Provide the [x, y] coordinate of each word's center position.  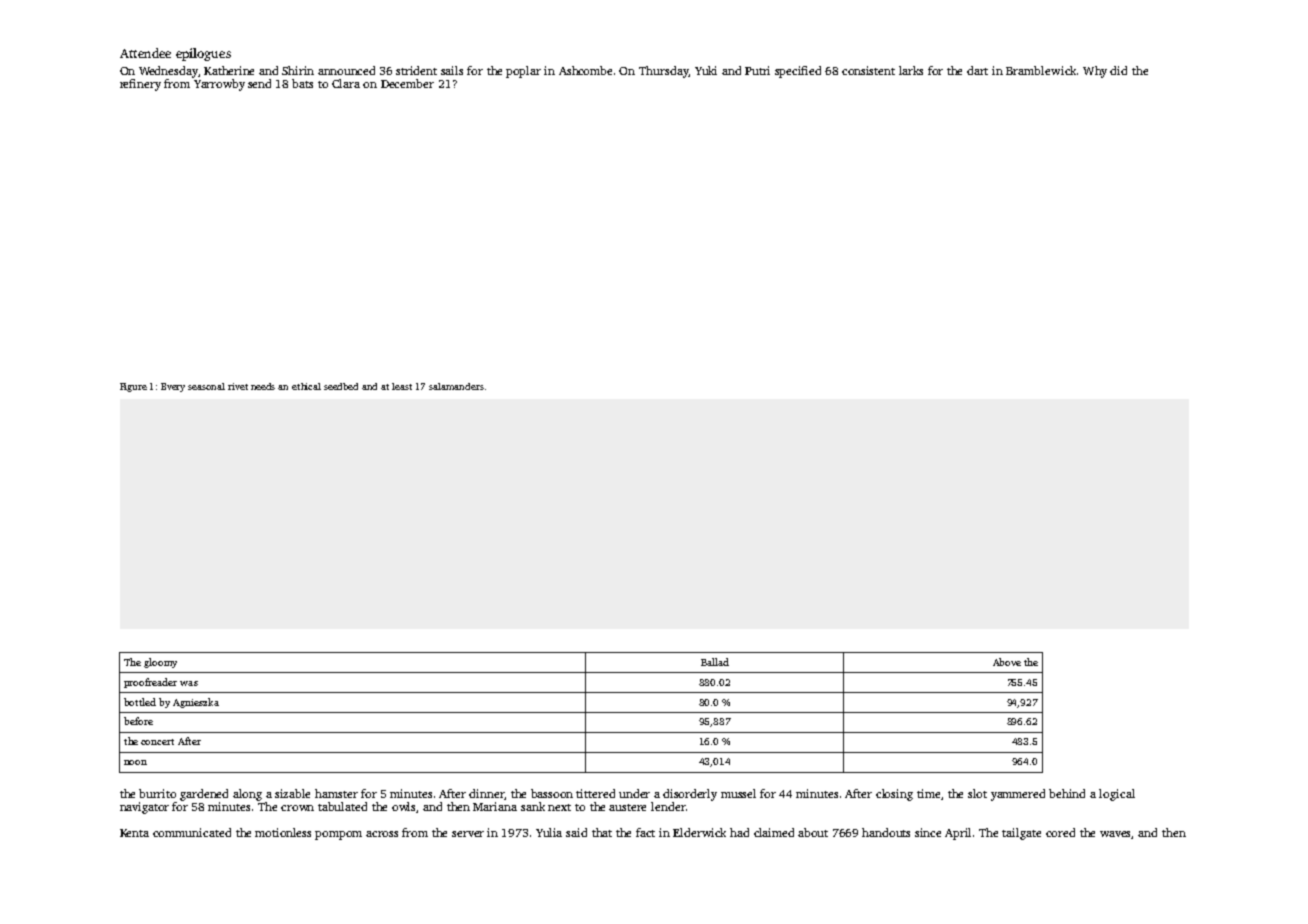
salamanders [456, 386]
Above [1007, 662]
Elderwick [699, 832]
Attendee [145, 53]
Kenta [134, 833]
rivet [238, 386]
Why [1095, 72]
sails [452, 70]
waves [1116, 835]
